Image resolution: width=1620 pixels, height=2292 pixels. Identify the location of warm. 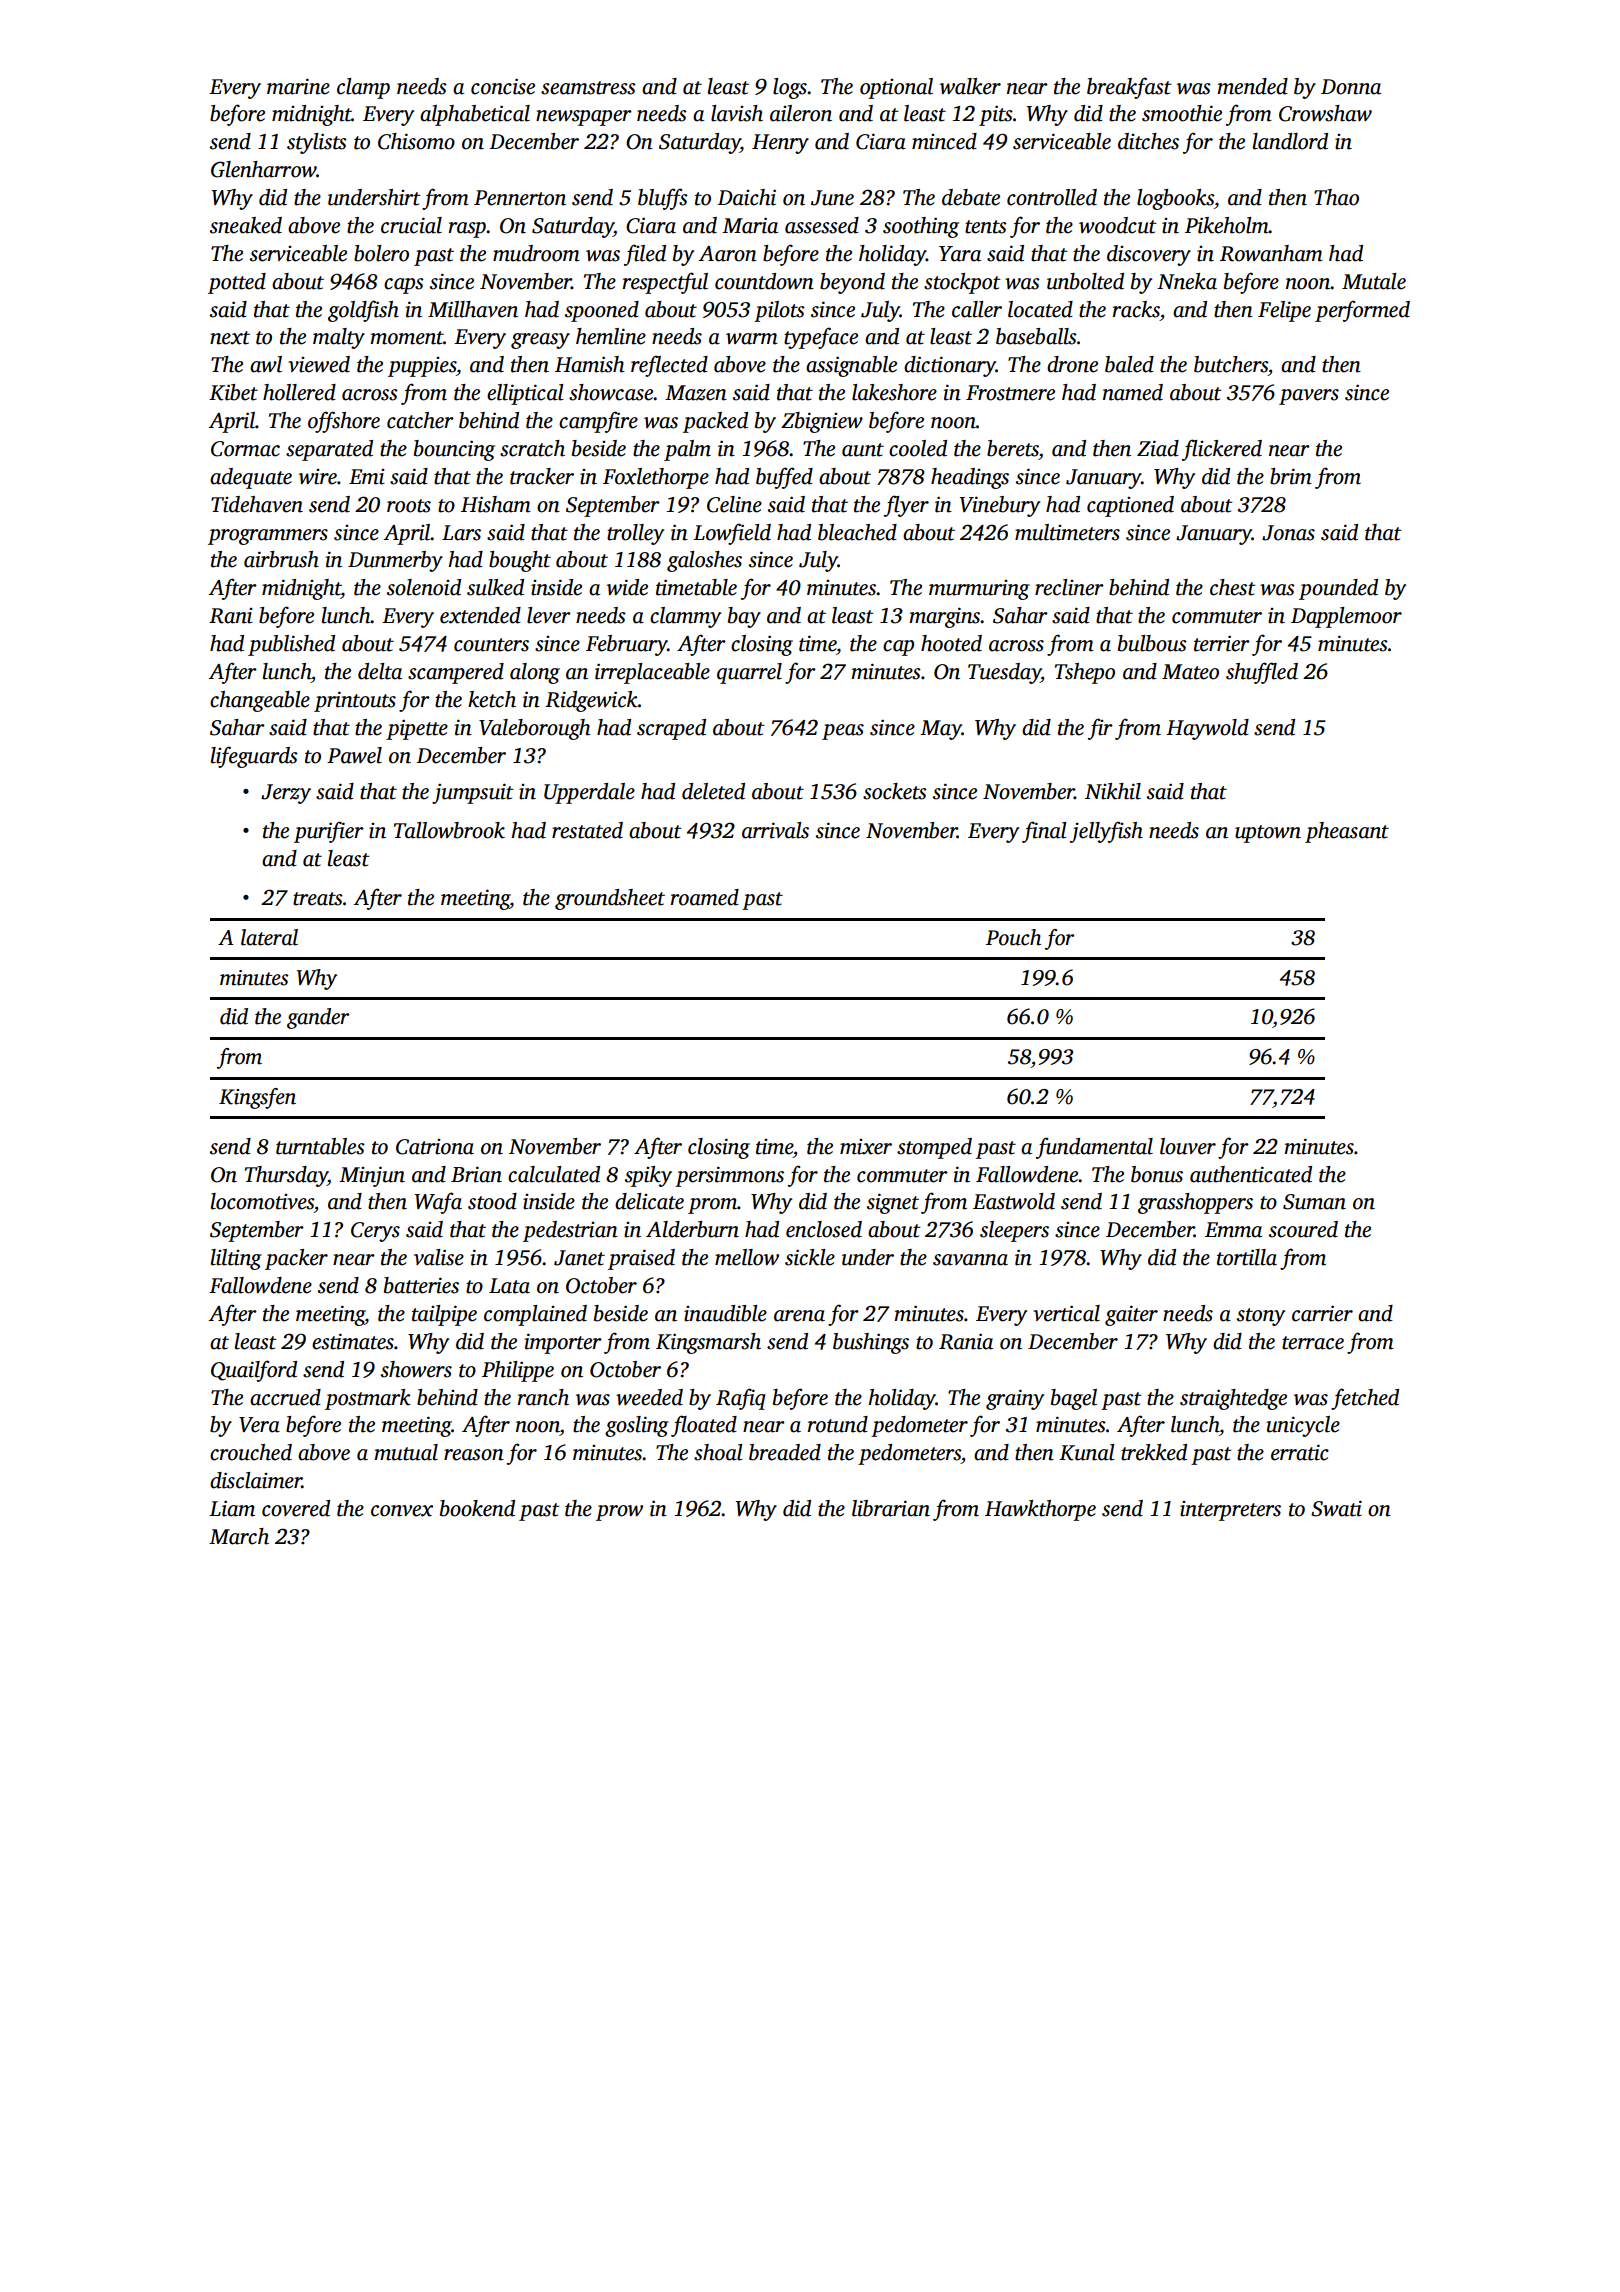
(752, 339).
